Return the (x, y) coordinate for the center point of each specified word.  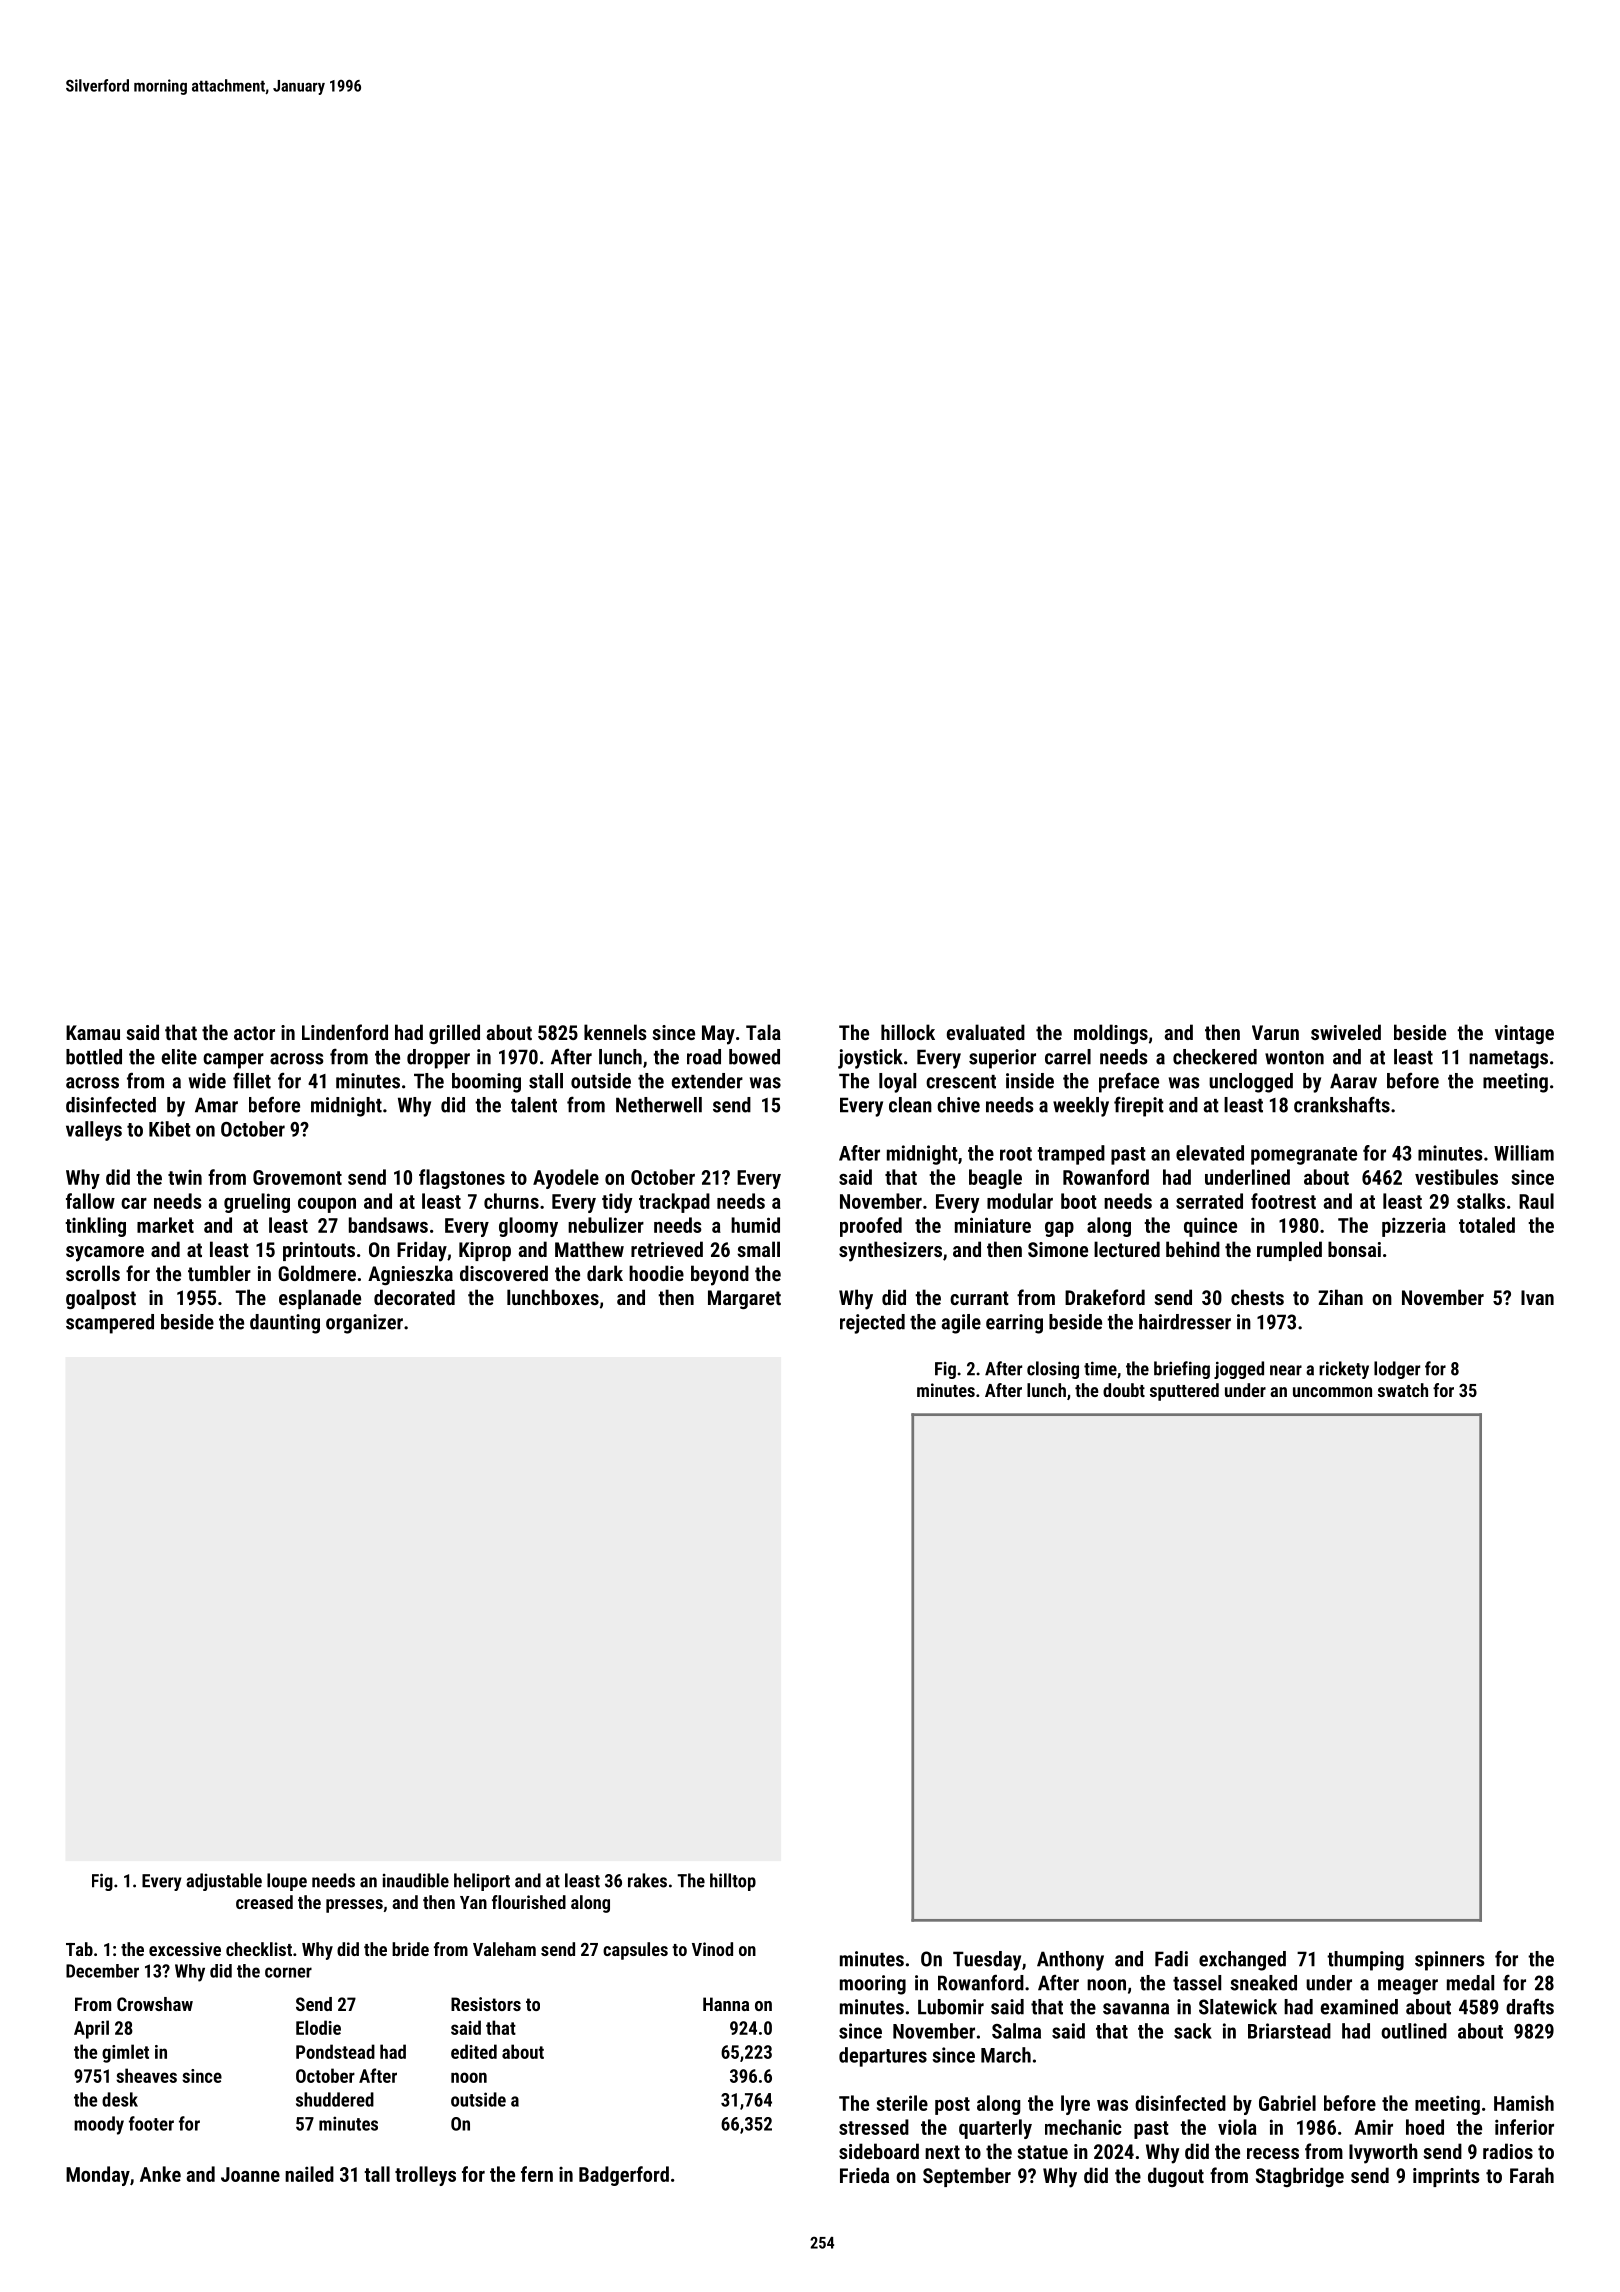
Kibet (170, 1129)
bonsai (1354, 1249)
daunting (285, 1324)
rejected (872, 1324)
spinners (1450, 1961)
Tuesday (987, 1961)
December (102, 1971)
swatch (1403, 1390)
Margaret (744, 1299)
